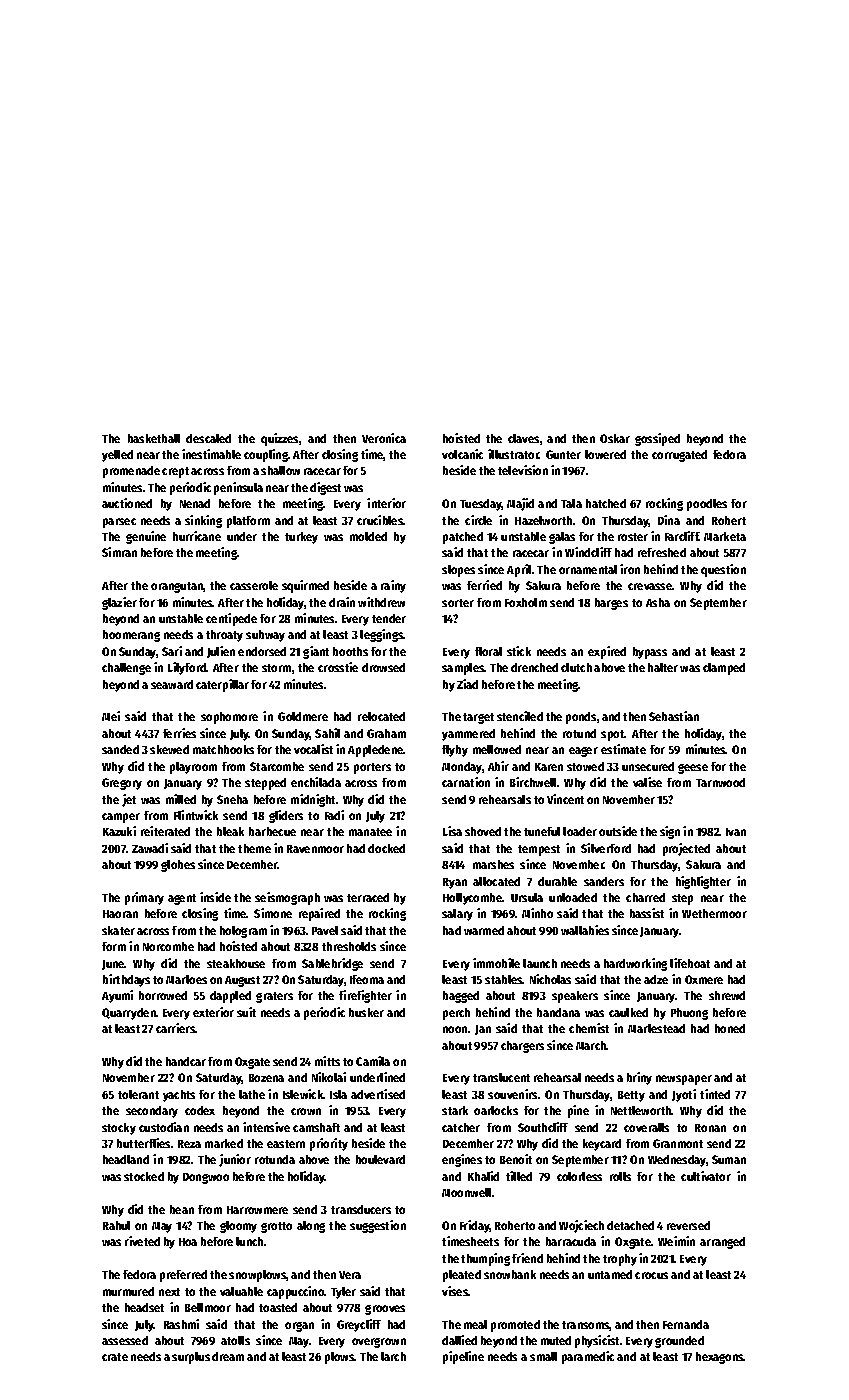 This page has width=849, height=1400. Describe the element at coordinates (144, 898) in the page. I see `primary` at that location.
